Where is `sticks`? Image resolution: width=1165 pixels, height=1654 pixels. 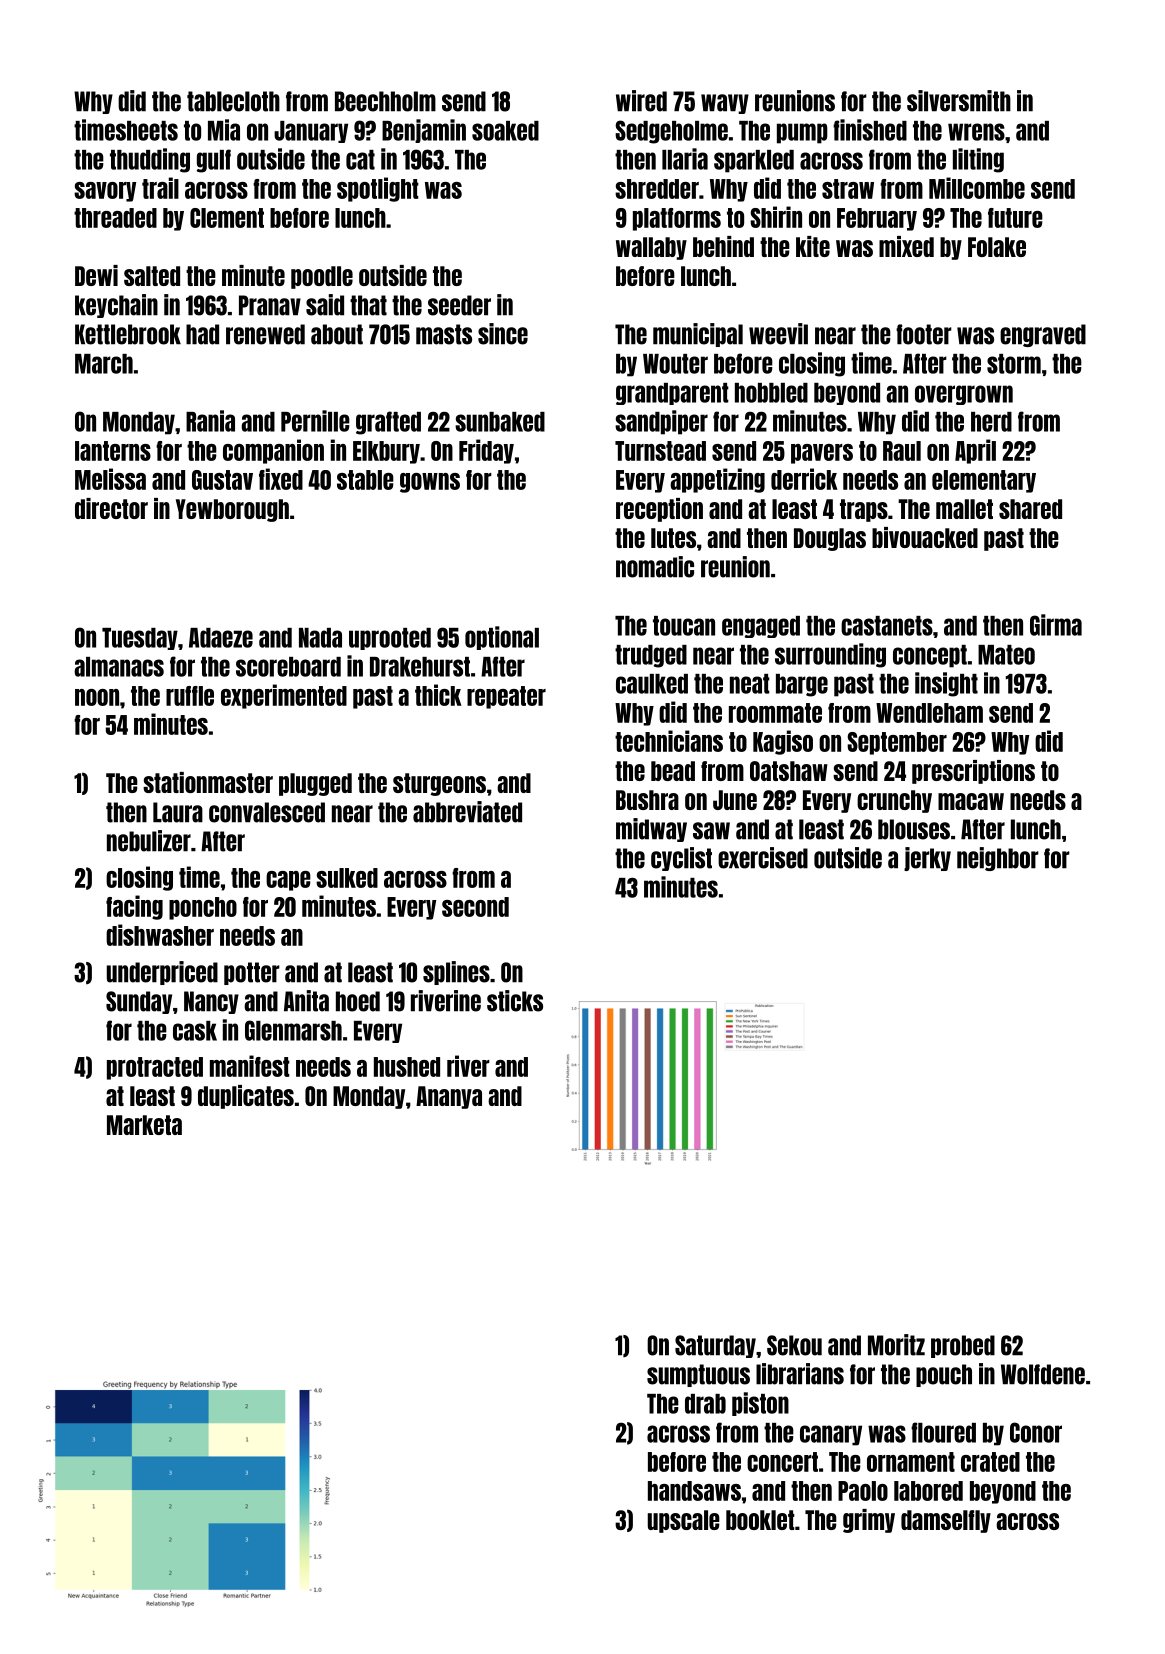 sticks is located at coordinates (515, 1001).
